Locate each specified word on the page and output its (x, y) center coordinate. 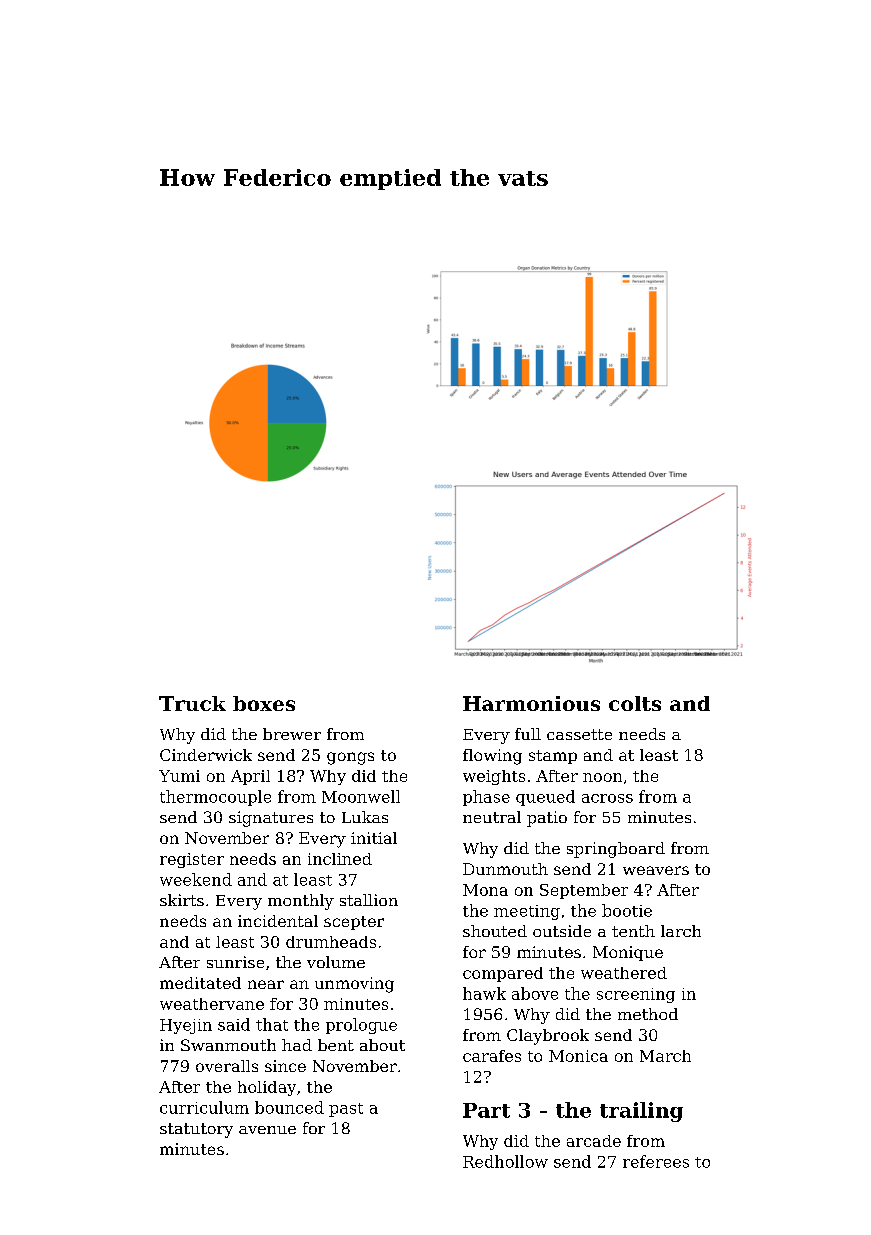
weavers (656, 870)
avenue (267, 1130)
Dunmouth (505, 869)
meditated (200, 983)
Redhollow (505, 1161)
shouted (495, 931)
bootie (627, 910)
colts (635, 703)
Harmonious (531, 703)
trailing (641, 1112)
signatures (271, 819)
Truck (192, 703)
